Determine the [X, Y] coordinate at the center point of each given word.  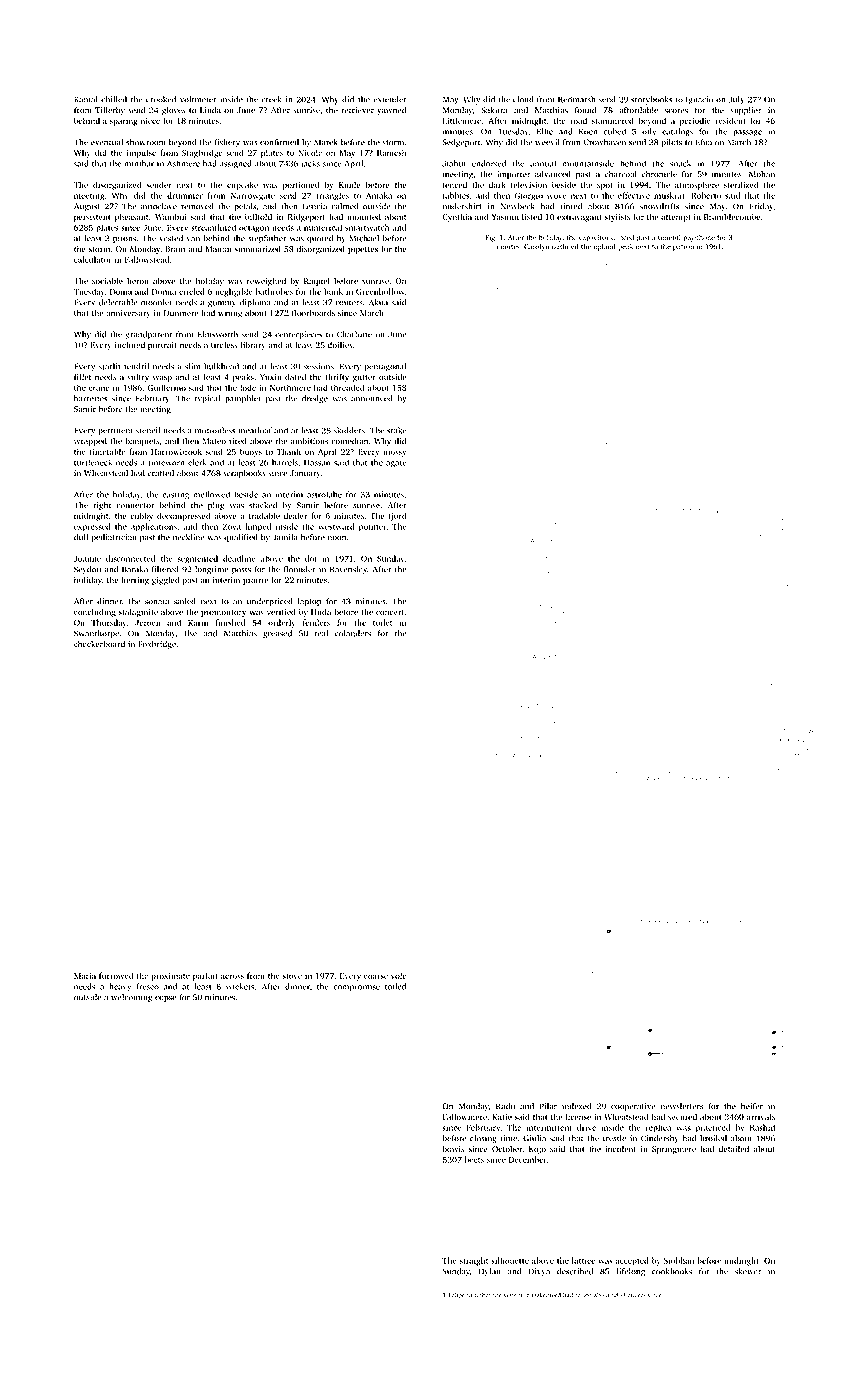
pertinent [115, 431]
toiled [395, 986]
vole [399, 975]
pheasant [131, 217]
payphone [699, 238]
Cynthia [457, 217]
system [513, 1296]
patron [683, 248]
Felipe [456, 1295]
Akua [378, 302]
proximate [170, 977]
